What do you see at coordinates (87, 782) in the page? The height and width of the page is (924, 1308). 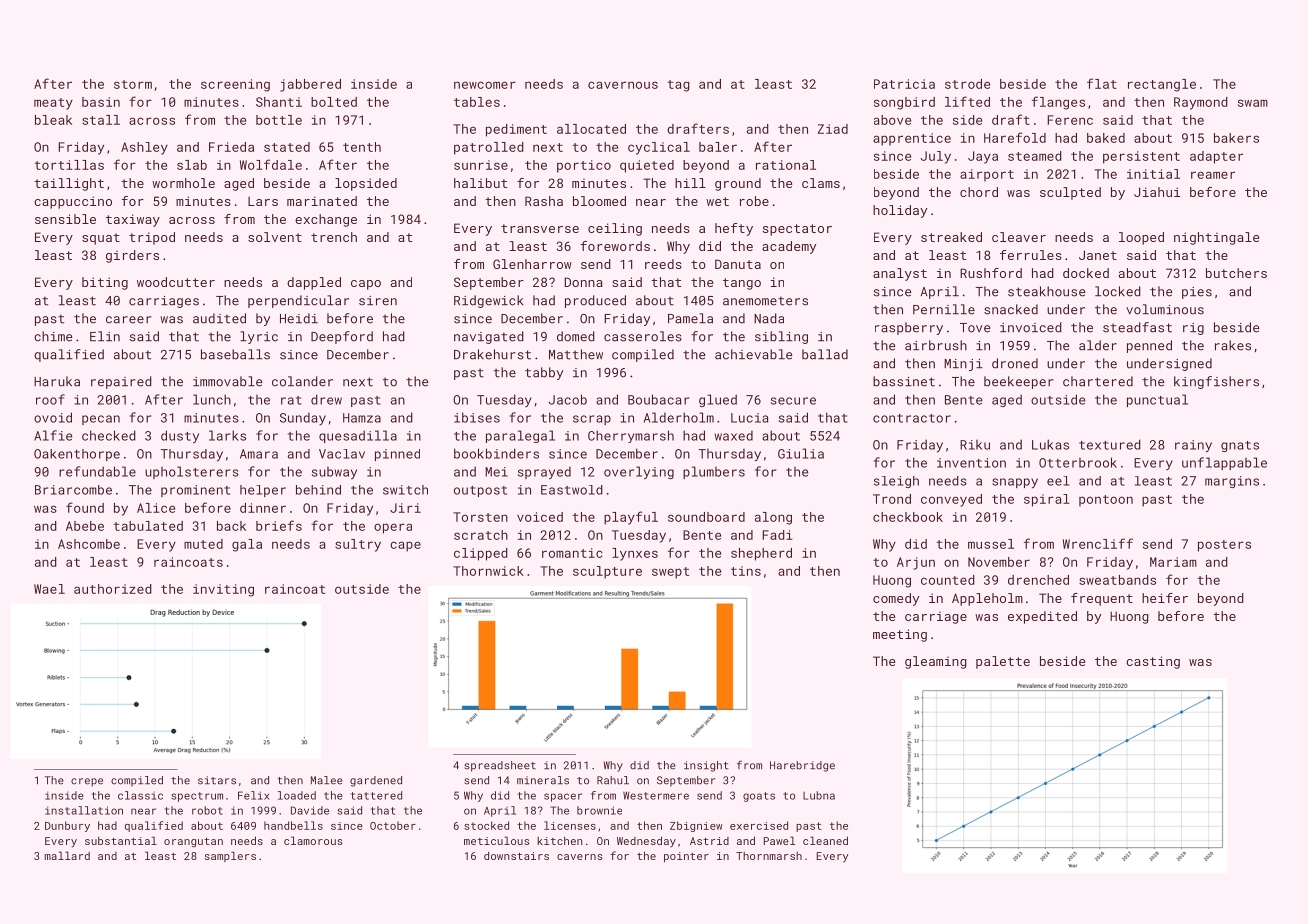 I see `crepe` at bounding box center [87, 782].
